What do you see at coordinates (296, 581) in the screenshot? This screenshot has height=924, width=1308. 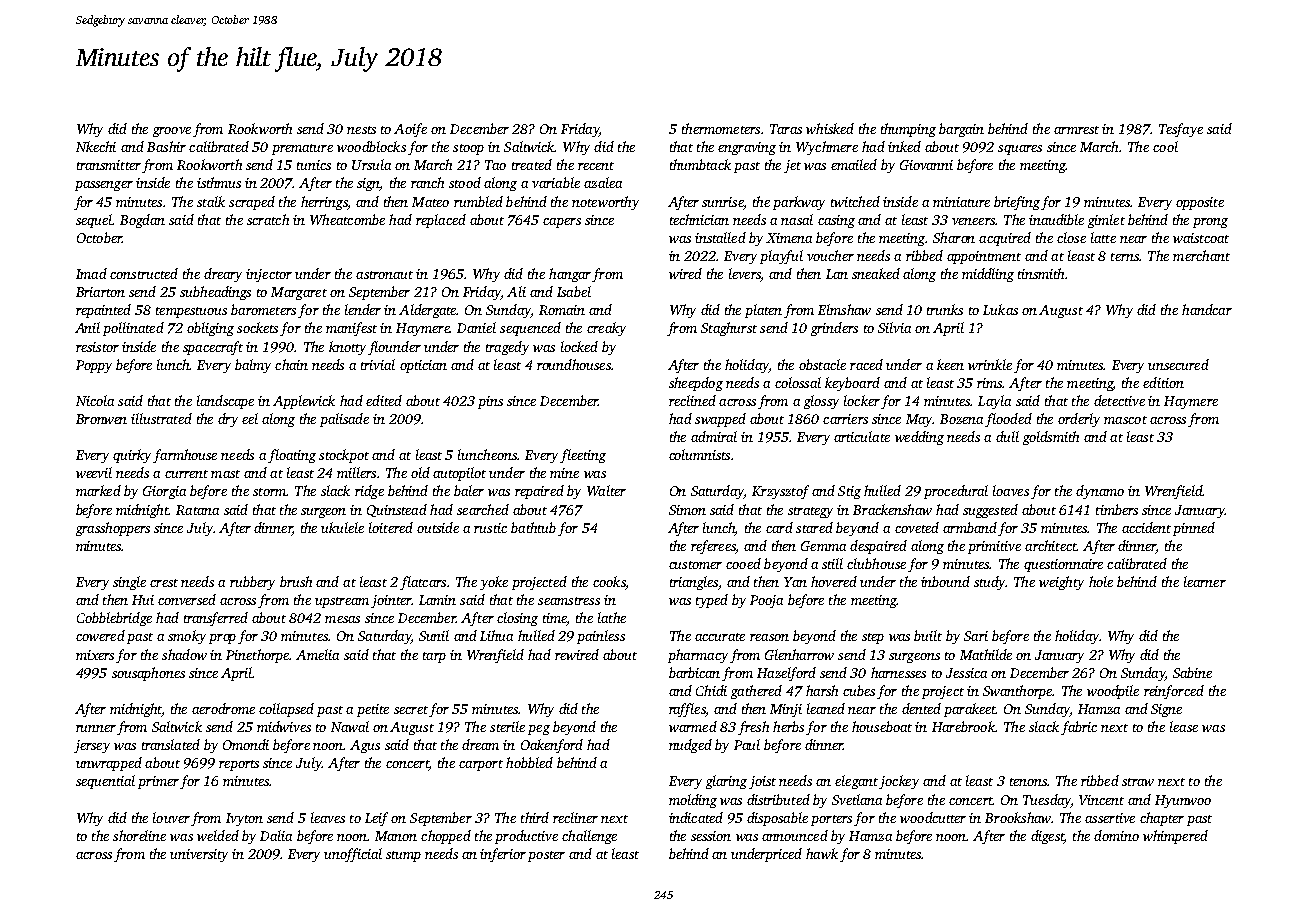 I see `brush` at bounding box center [296, 581].
